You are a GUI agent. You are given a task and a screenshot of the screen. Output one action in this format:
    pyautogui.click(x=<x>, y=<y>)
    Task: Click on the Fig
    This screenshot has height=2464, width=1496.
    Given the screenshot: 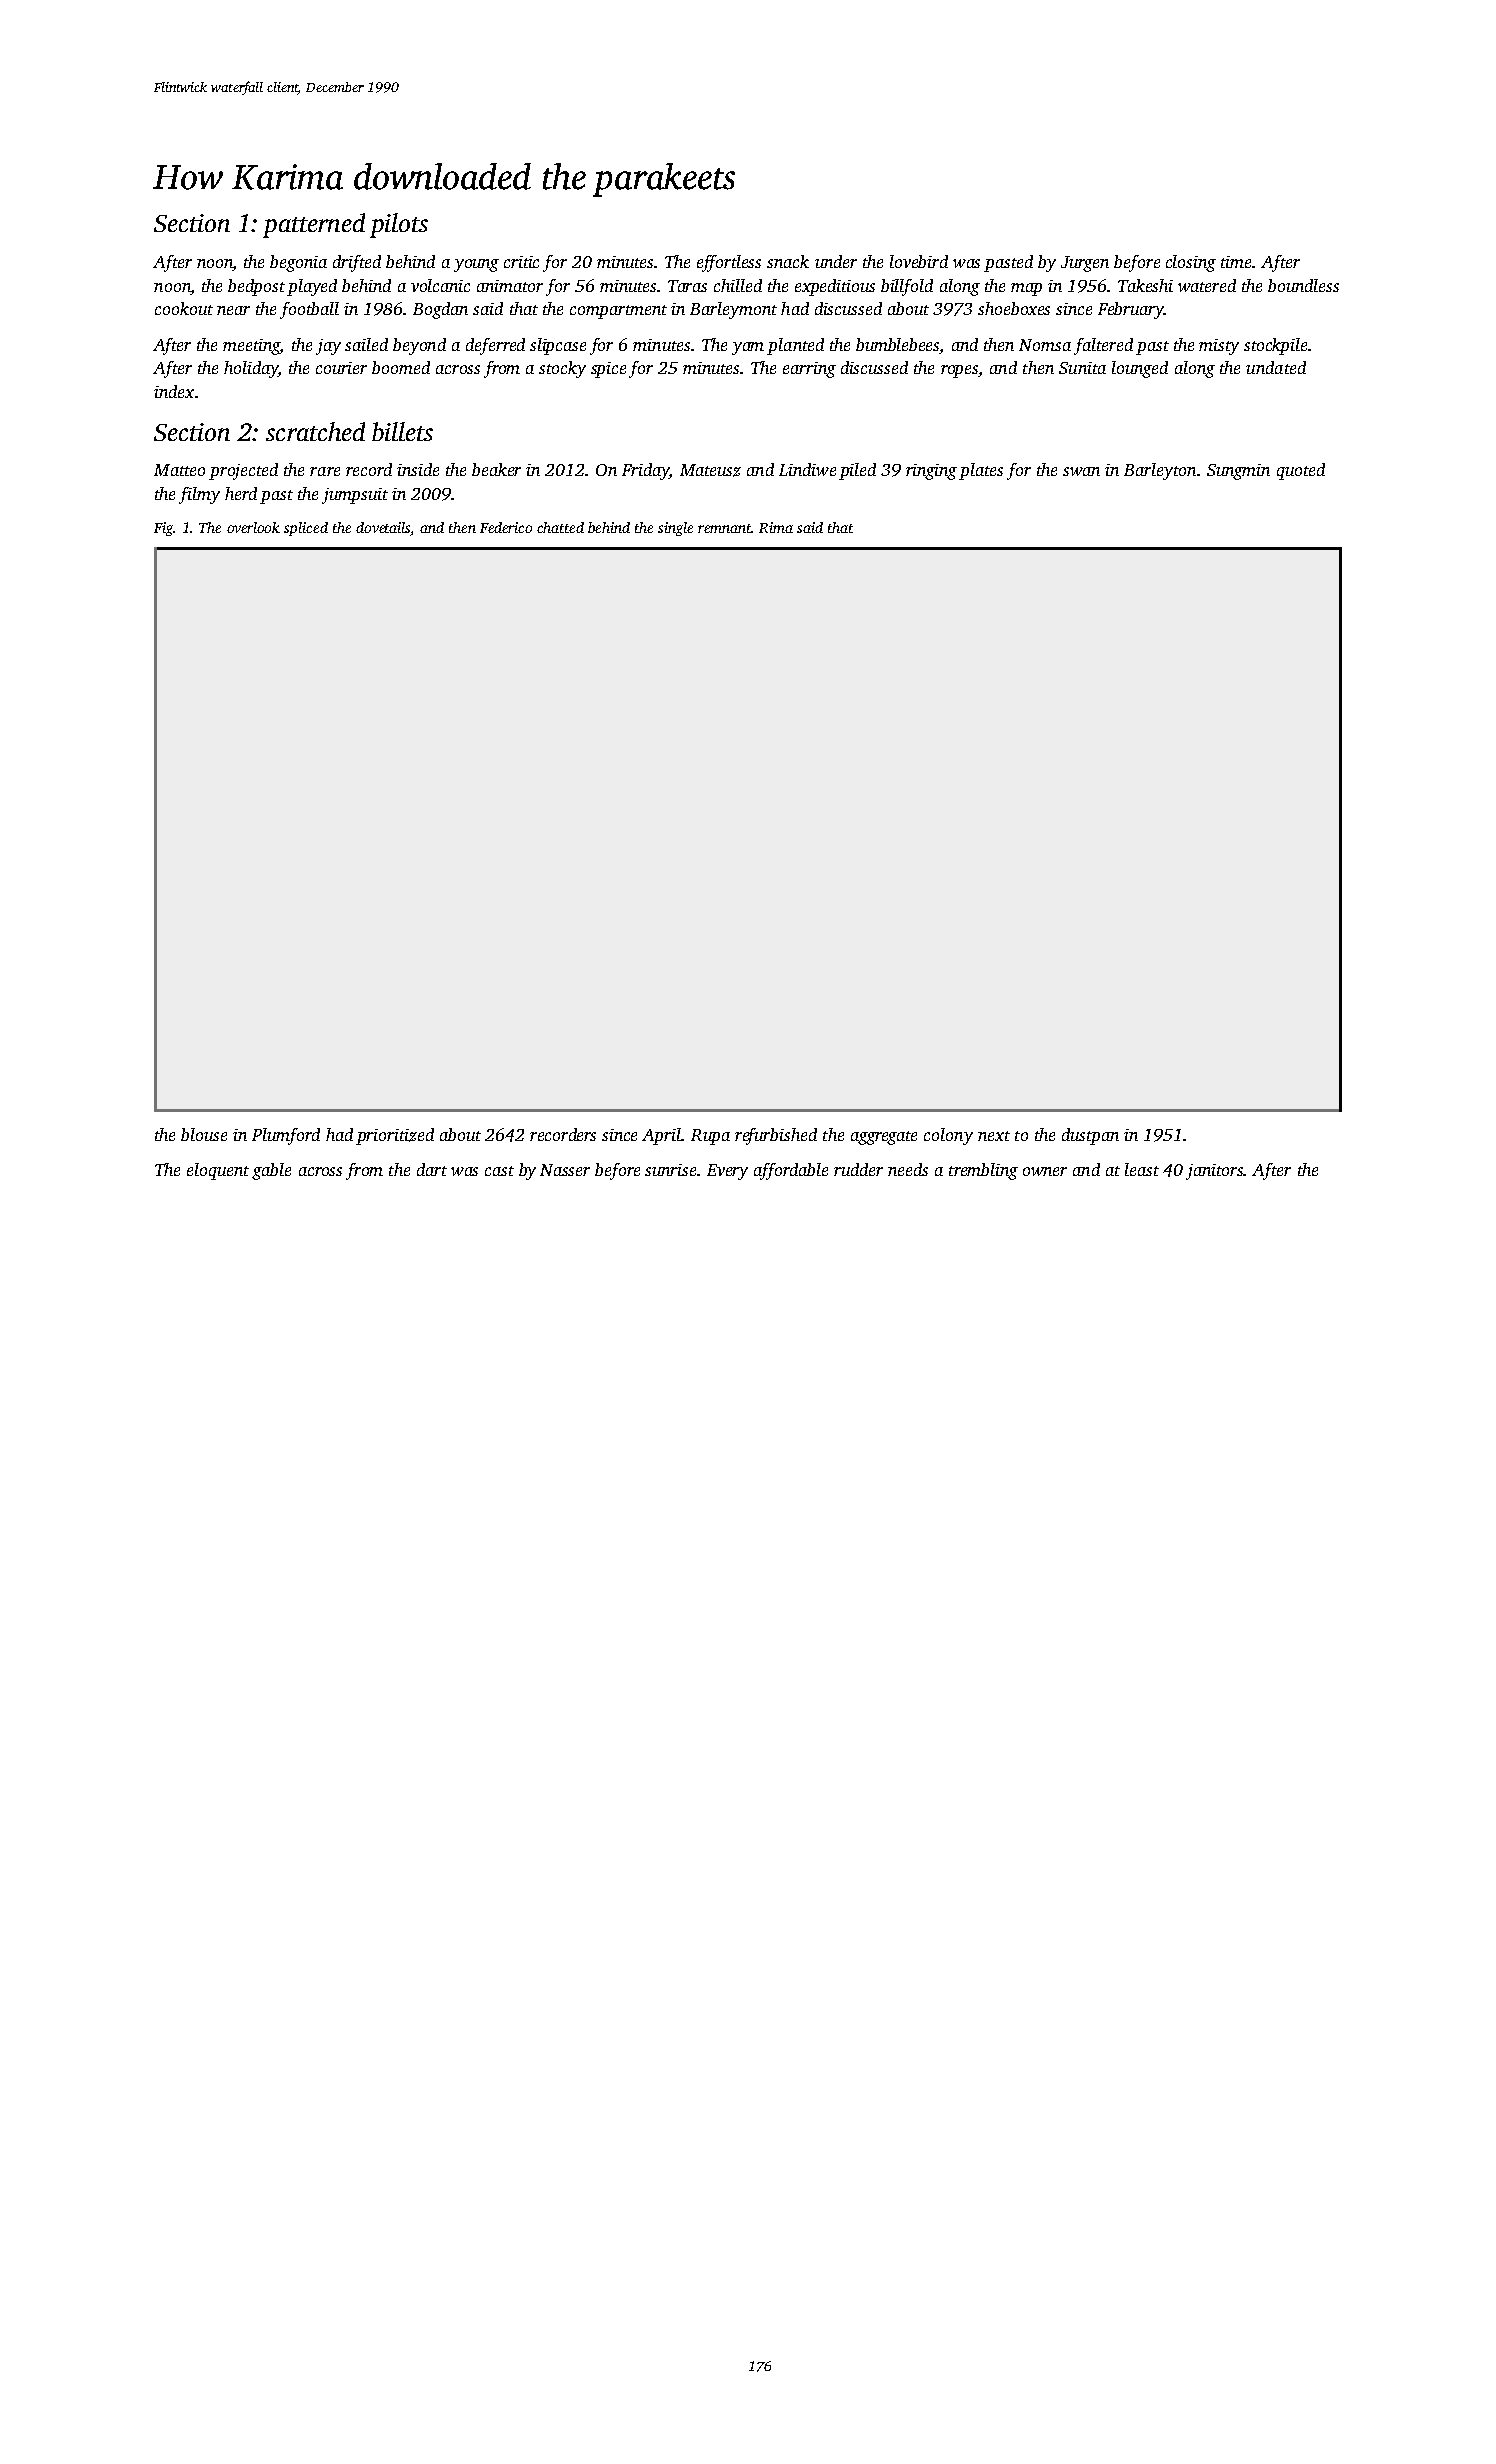 What is the action you would take?
    pyautogui.click(x=163, y=529)
